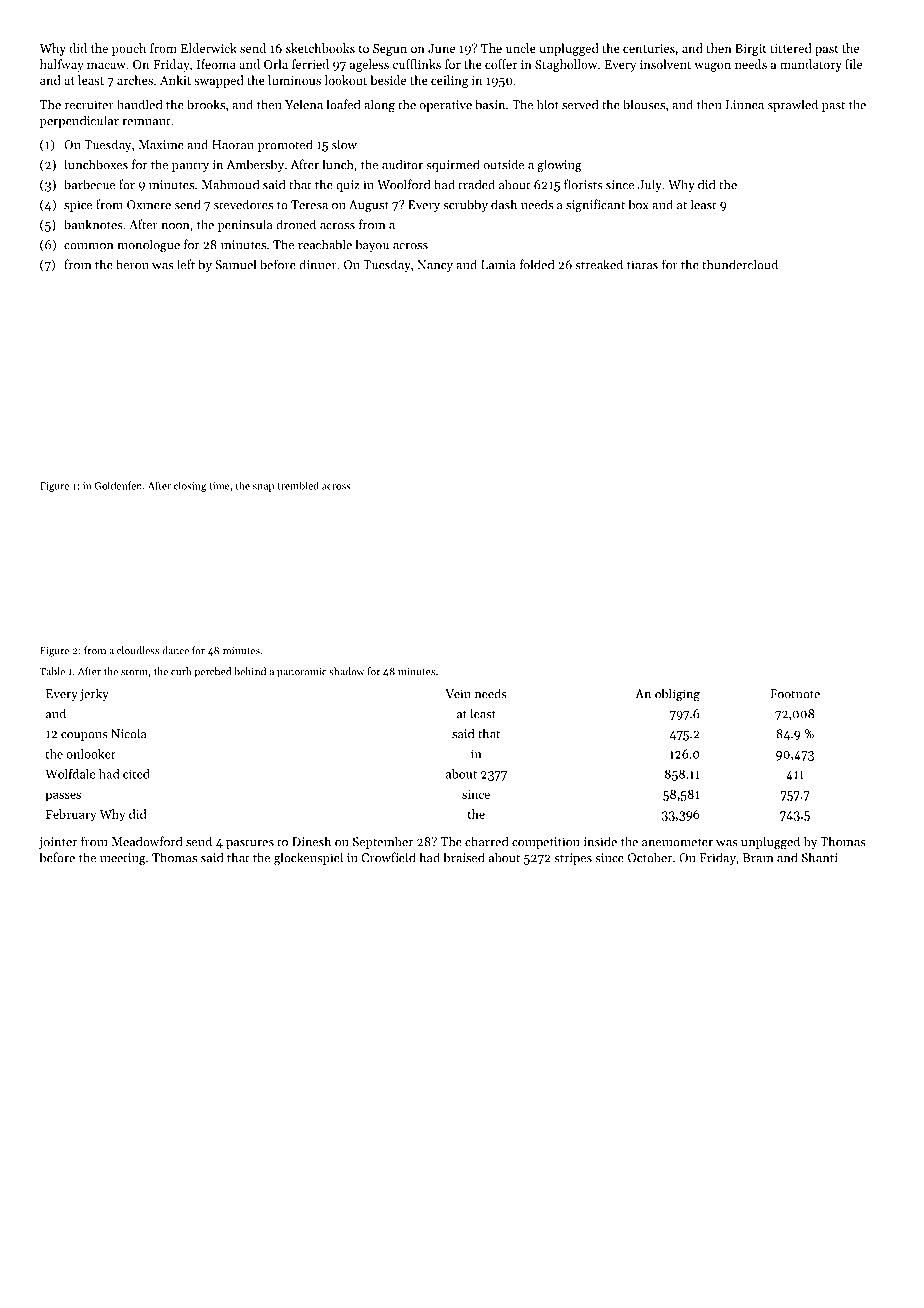 This screenshot has width=924, height=1308. Describe the element at coordinates (740, 264) in the screenshot. I see `thundercloud` at that location.
